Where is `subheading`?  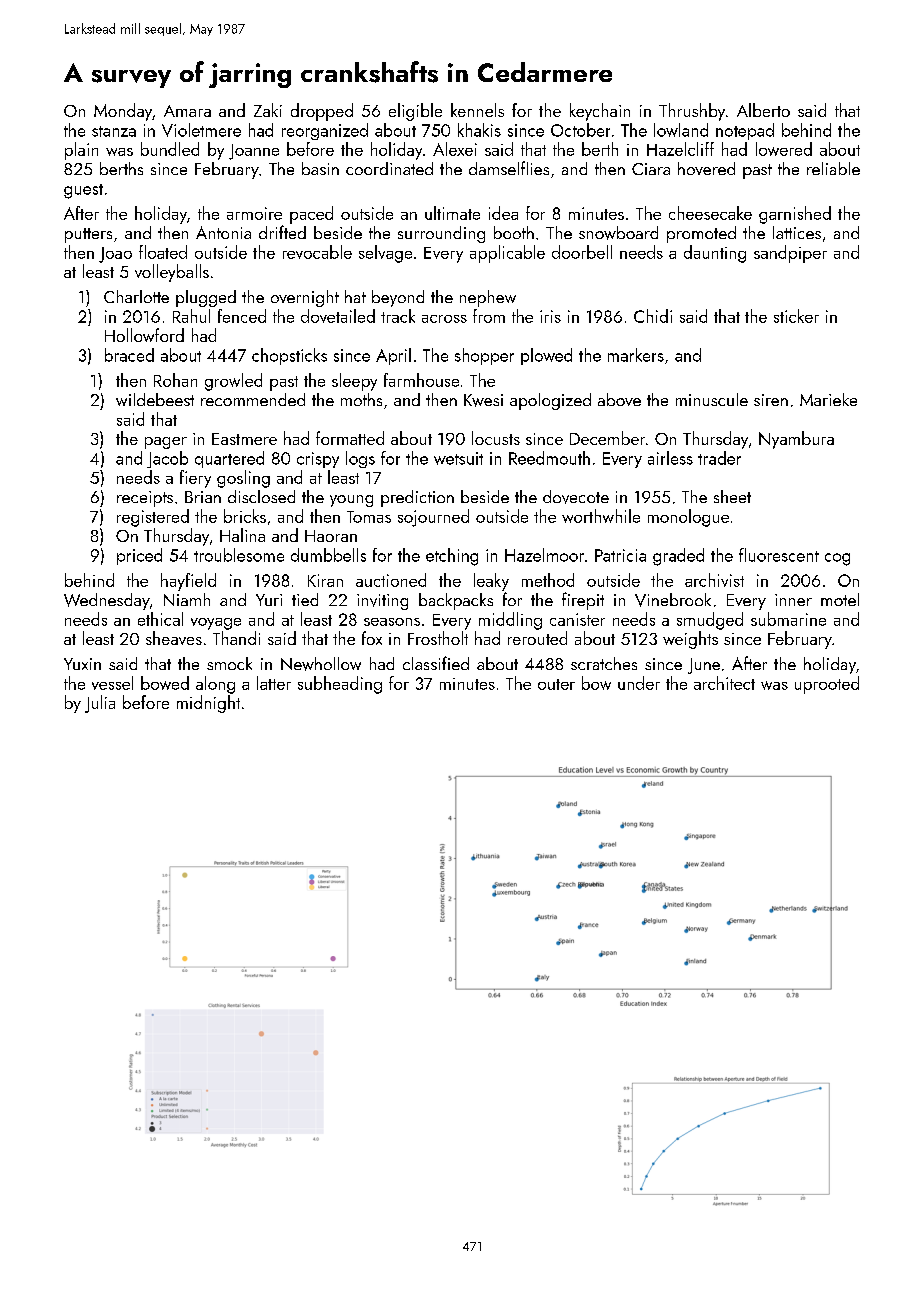
subheading is located at coordinates (340, 685).
